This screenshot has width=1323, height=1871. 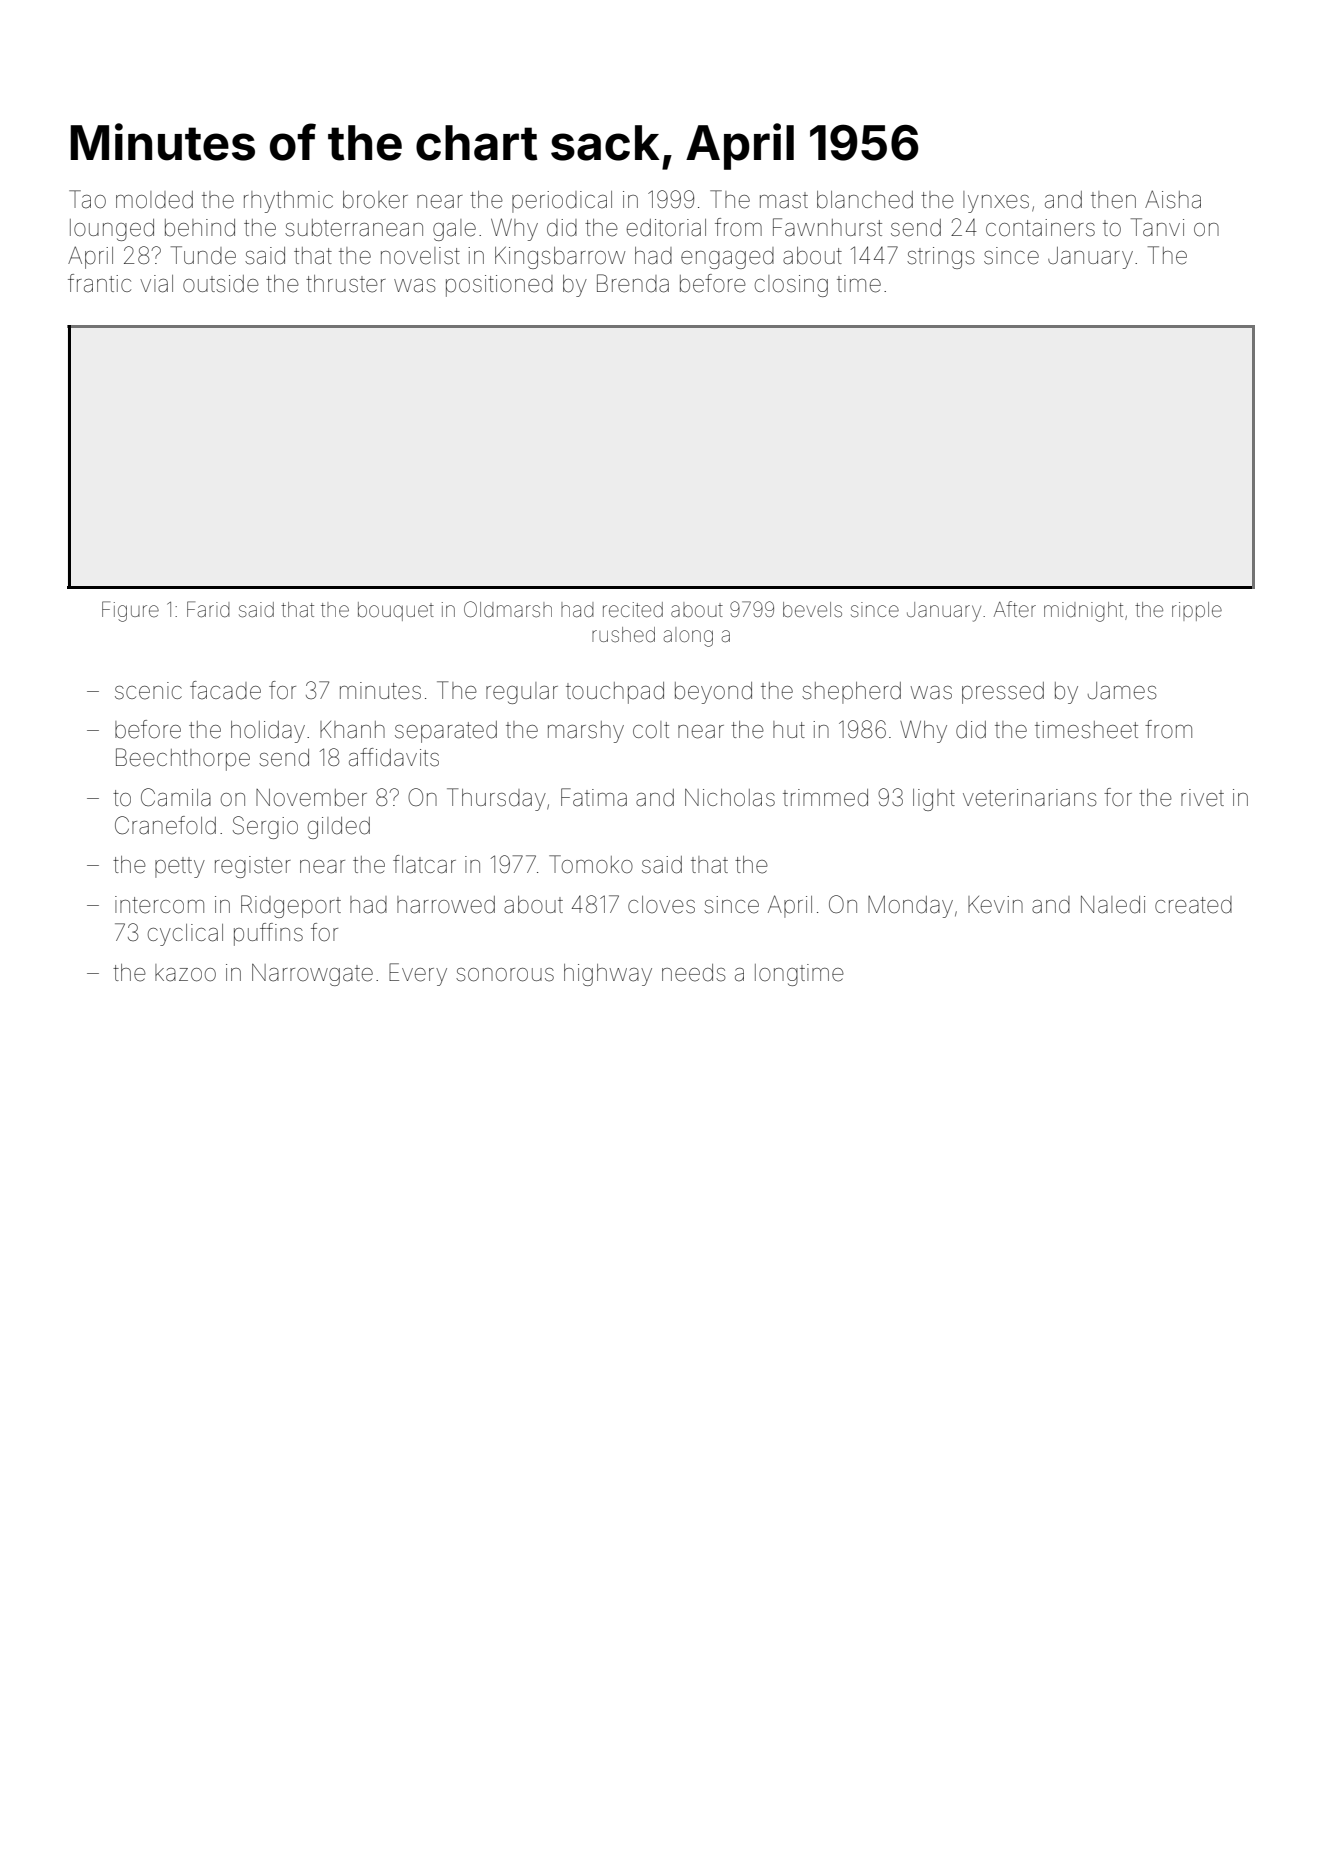 What do you see at coordinates (608, 975) in the screenshot?
I see `highway` at bounding box center [608, 975].
